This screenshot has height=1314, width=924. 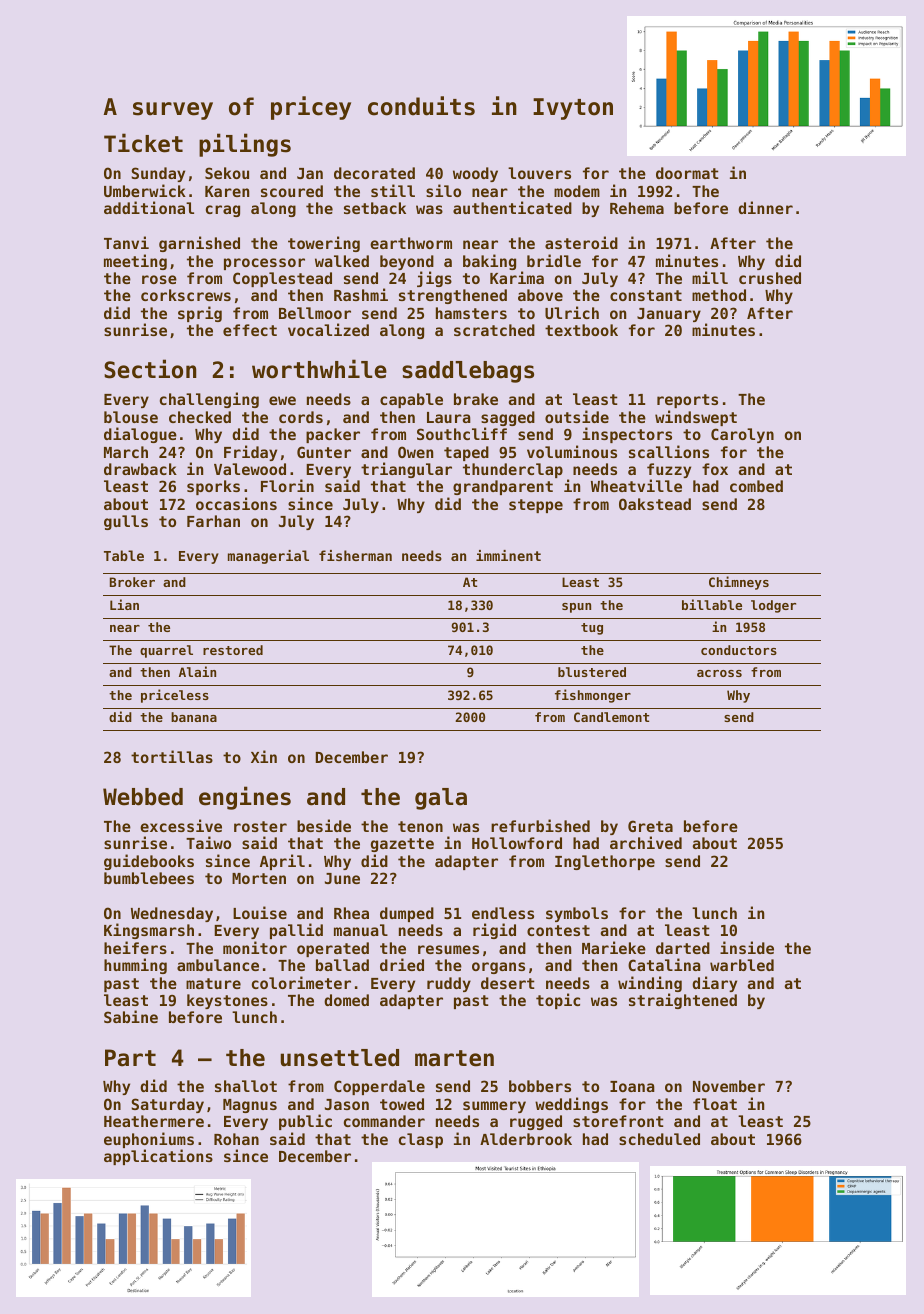 I want to click on Taiwo, so click(x=208, y=842).
